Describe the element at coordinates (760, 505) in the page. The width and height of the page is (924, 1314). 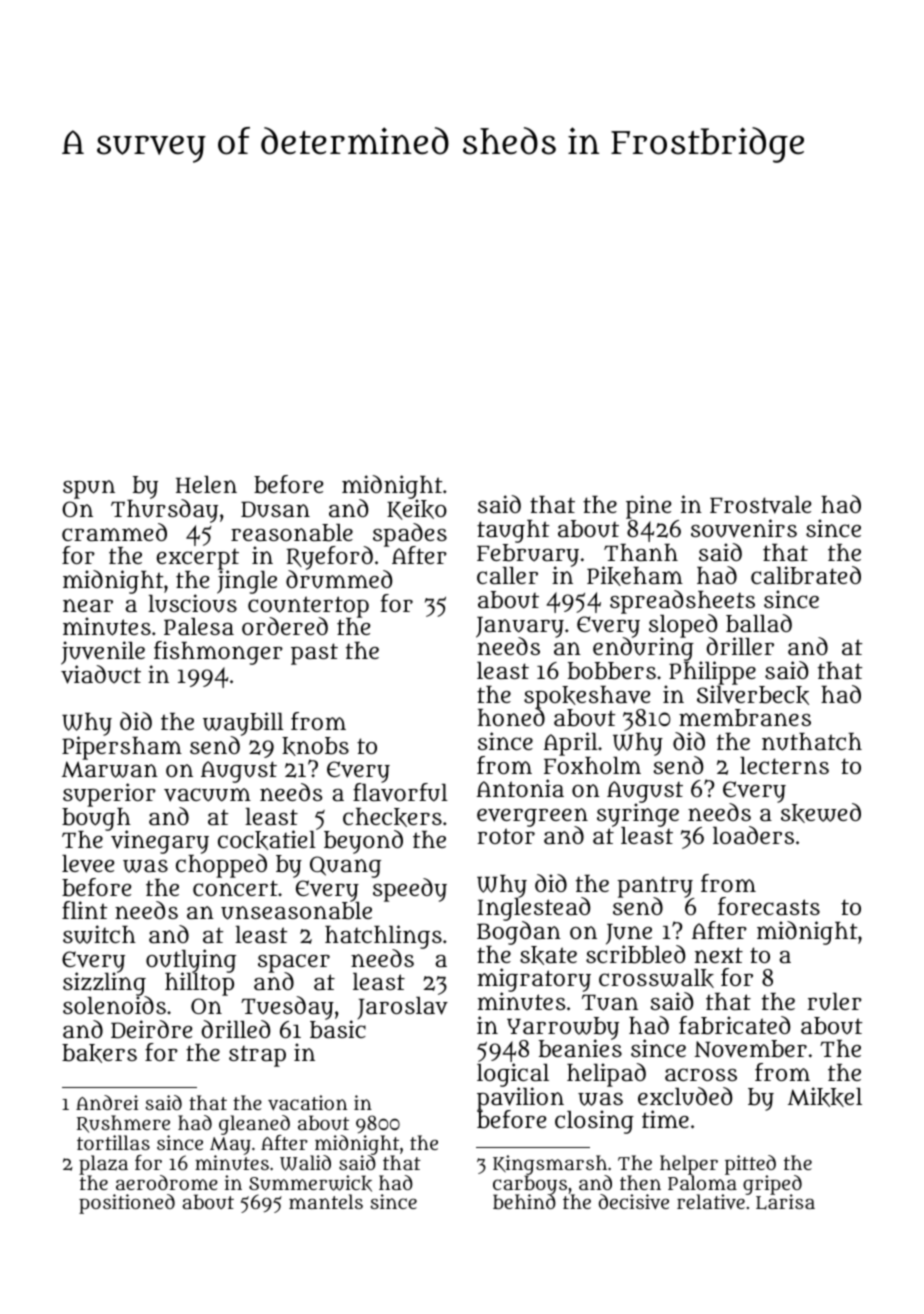
I see `Frostvale` at that location.
